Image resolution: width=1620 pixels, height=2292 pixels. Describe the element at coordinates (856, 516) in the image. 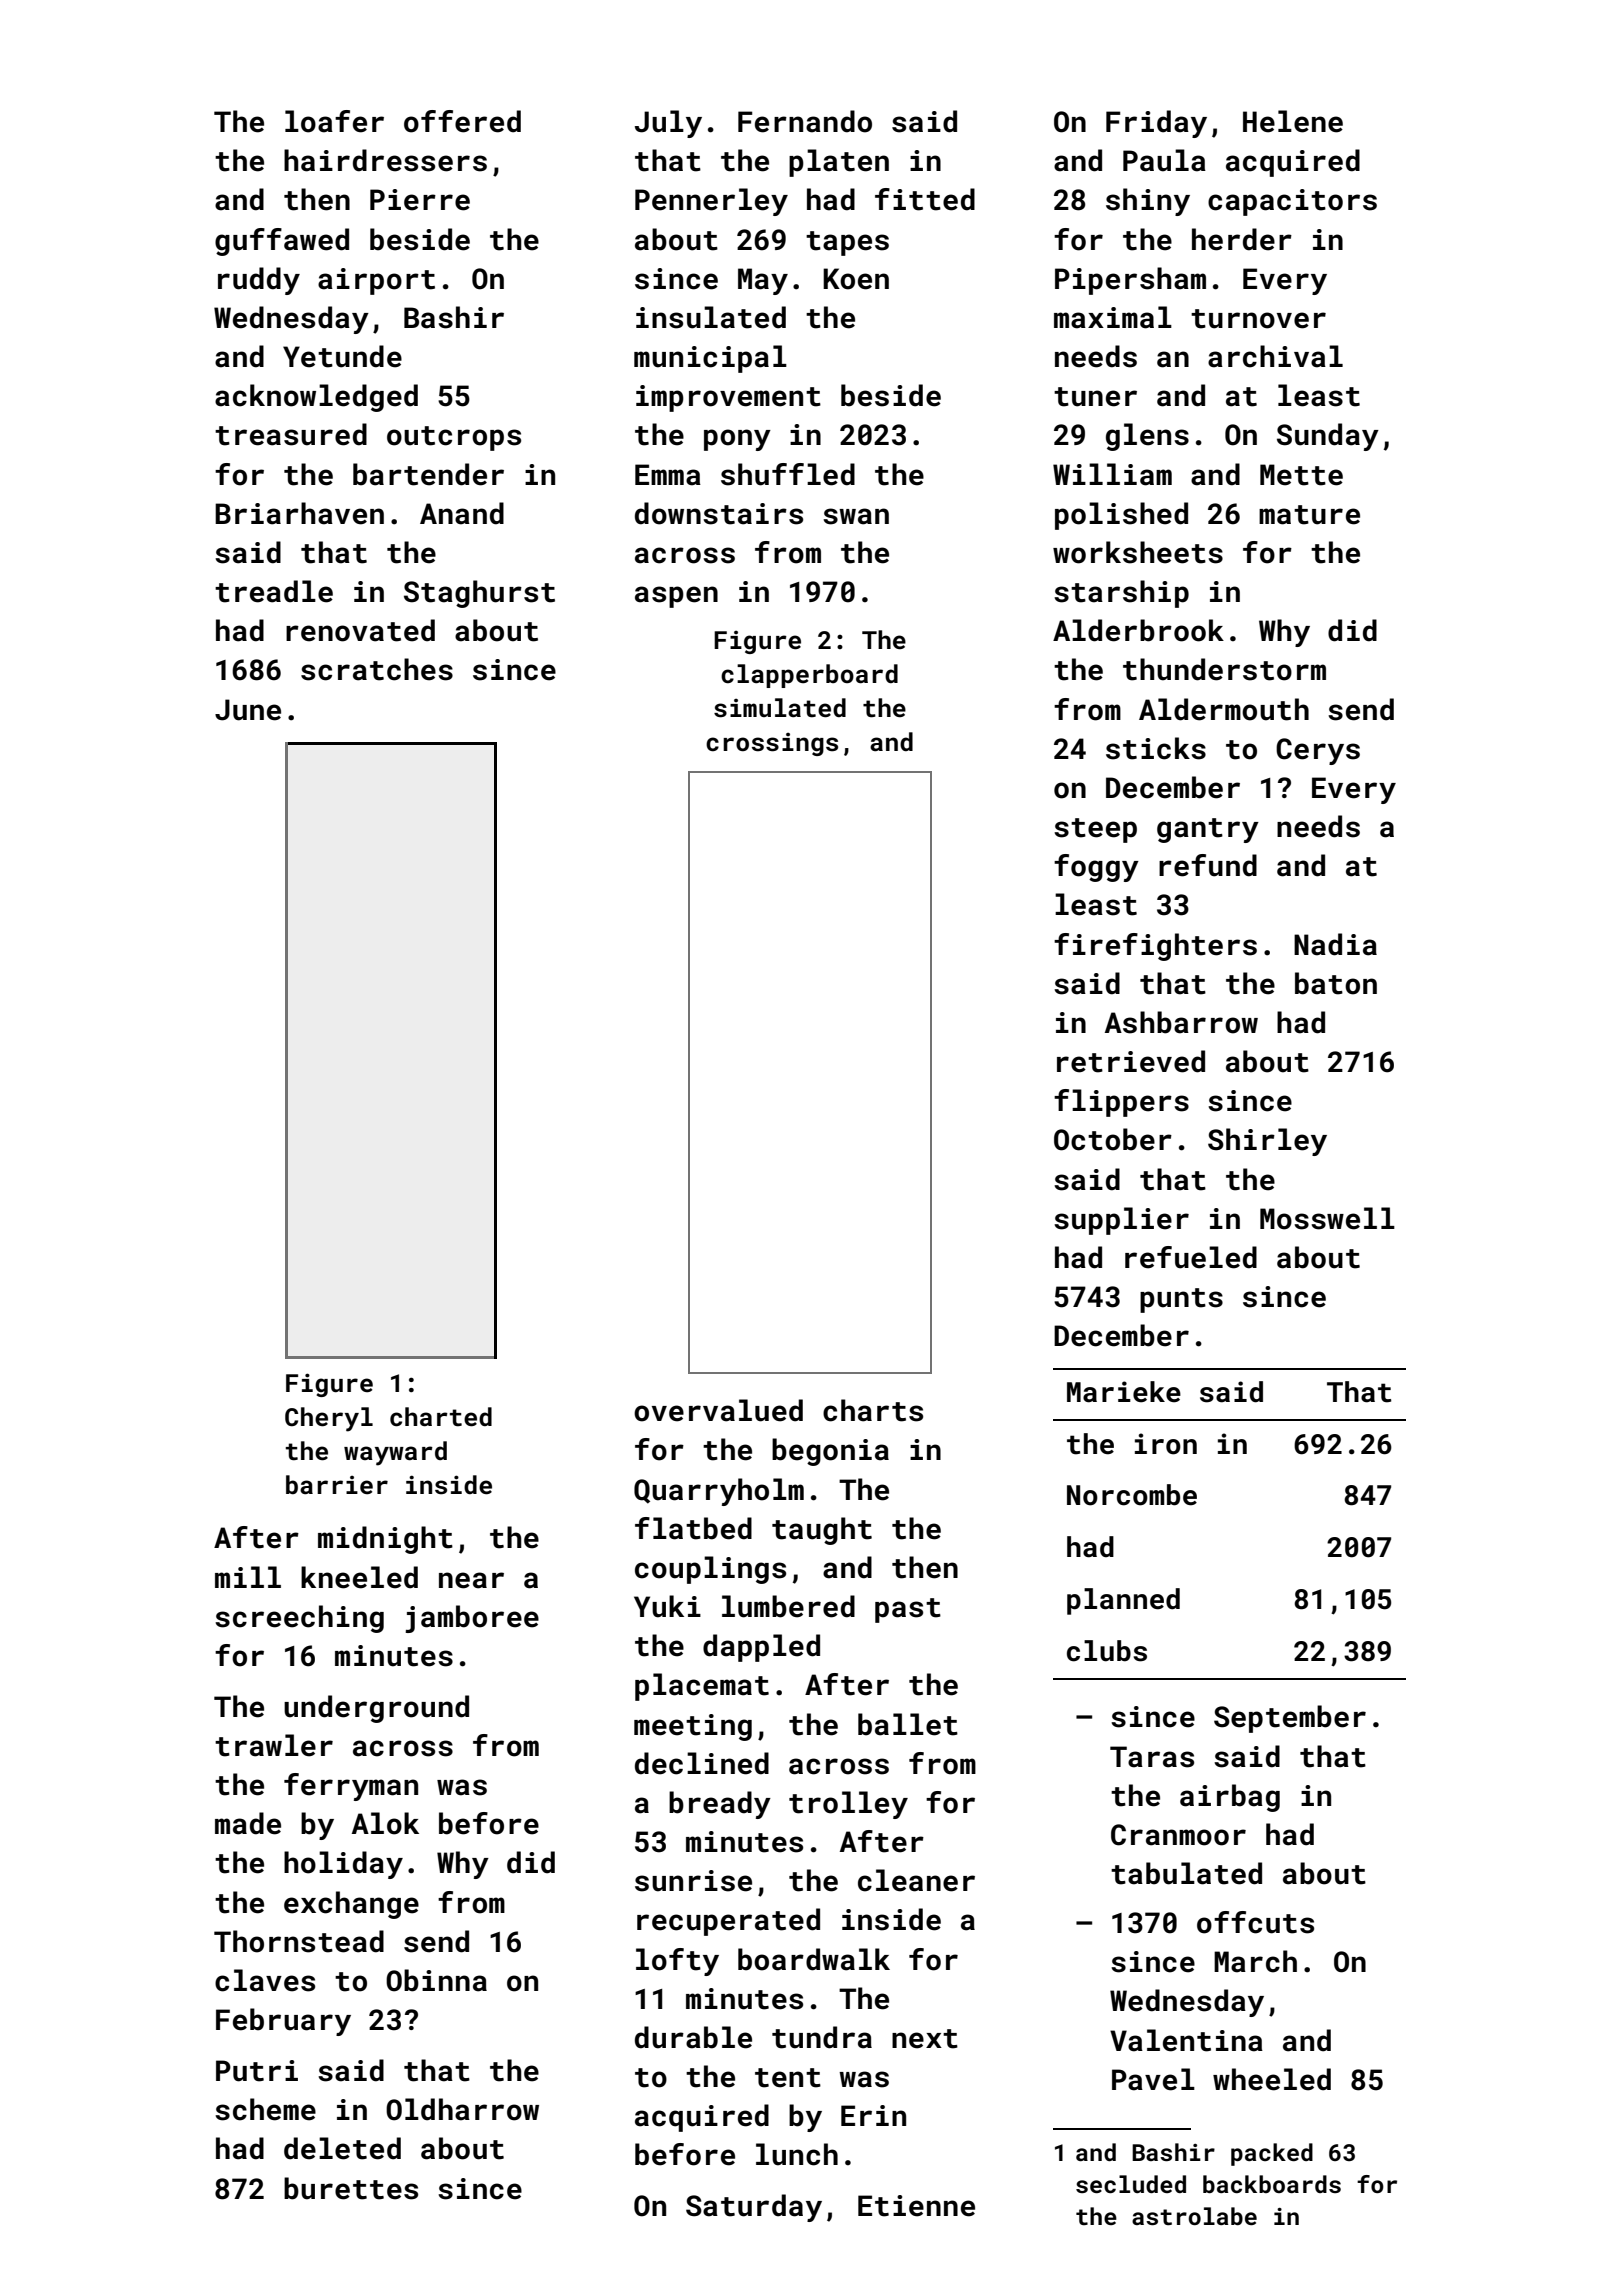

I see `swan` at that location.
